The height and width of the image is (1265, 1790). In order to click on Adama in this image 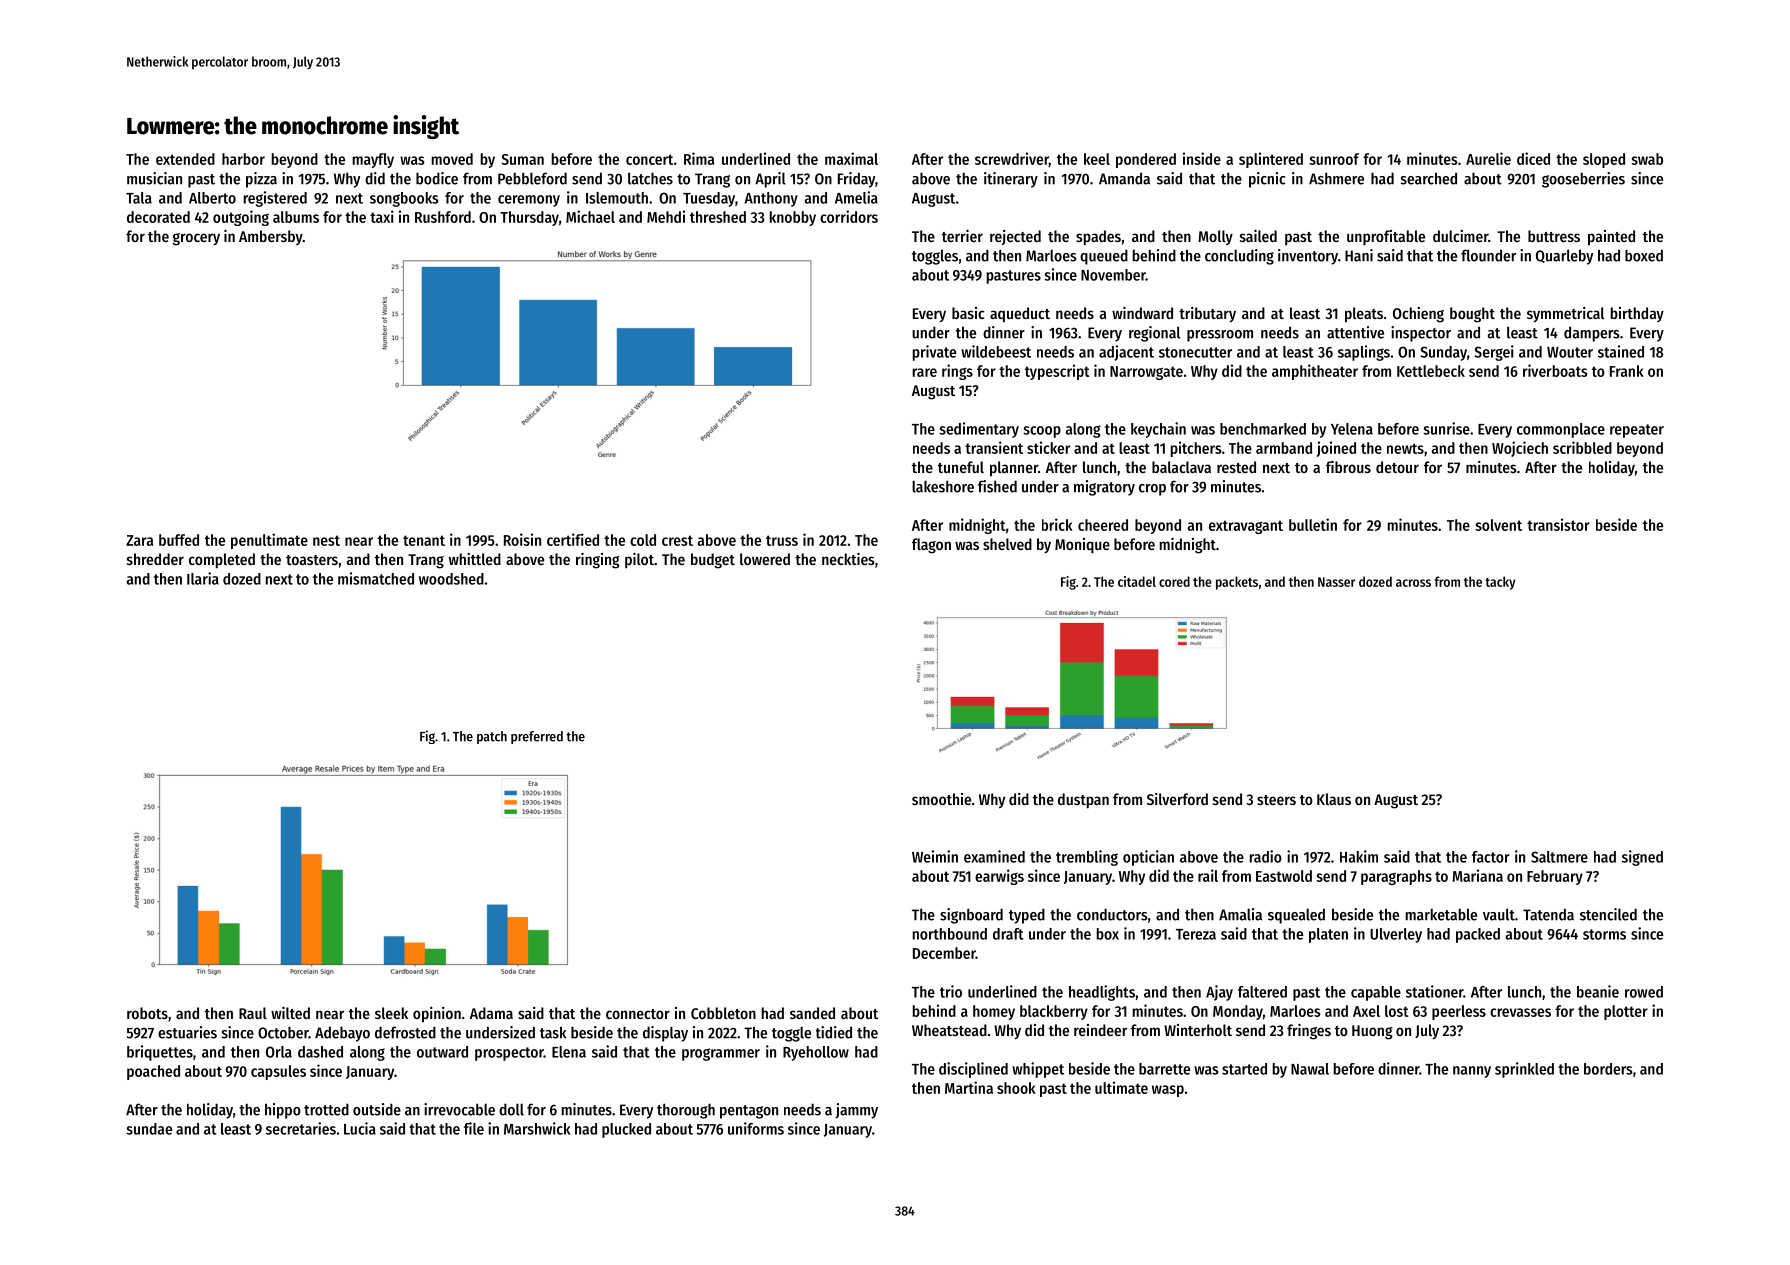, I will do `click(491, 1013)`.
